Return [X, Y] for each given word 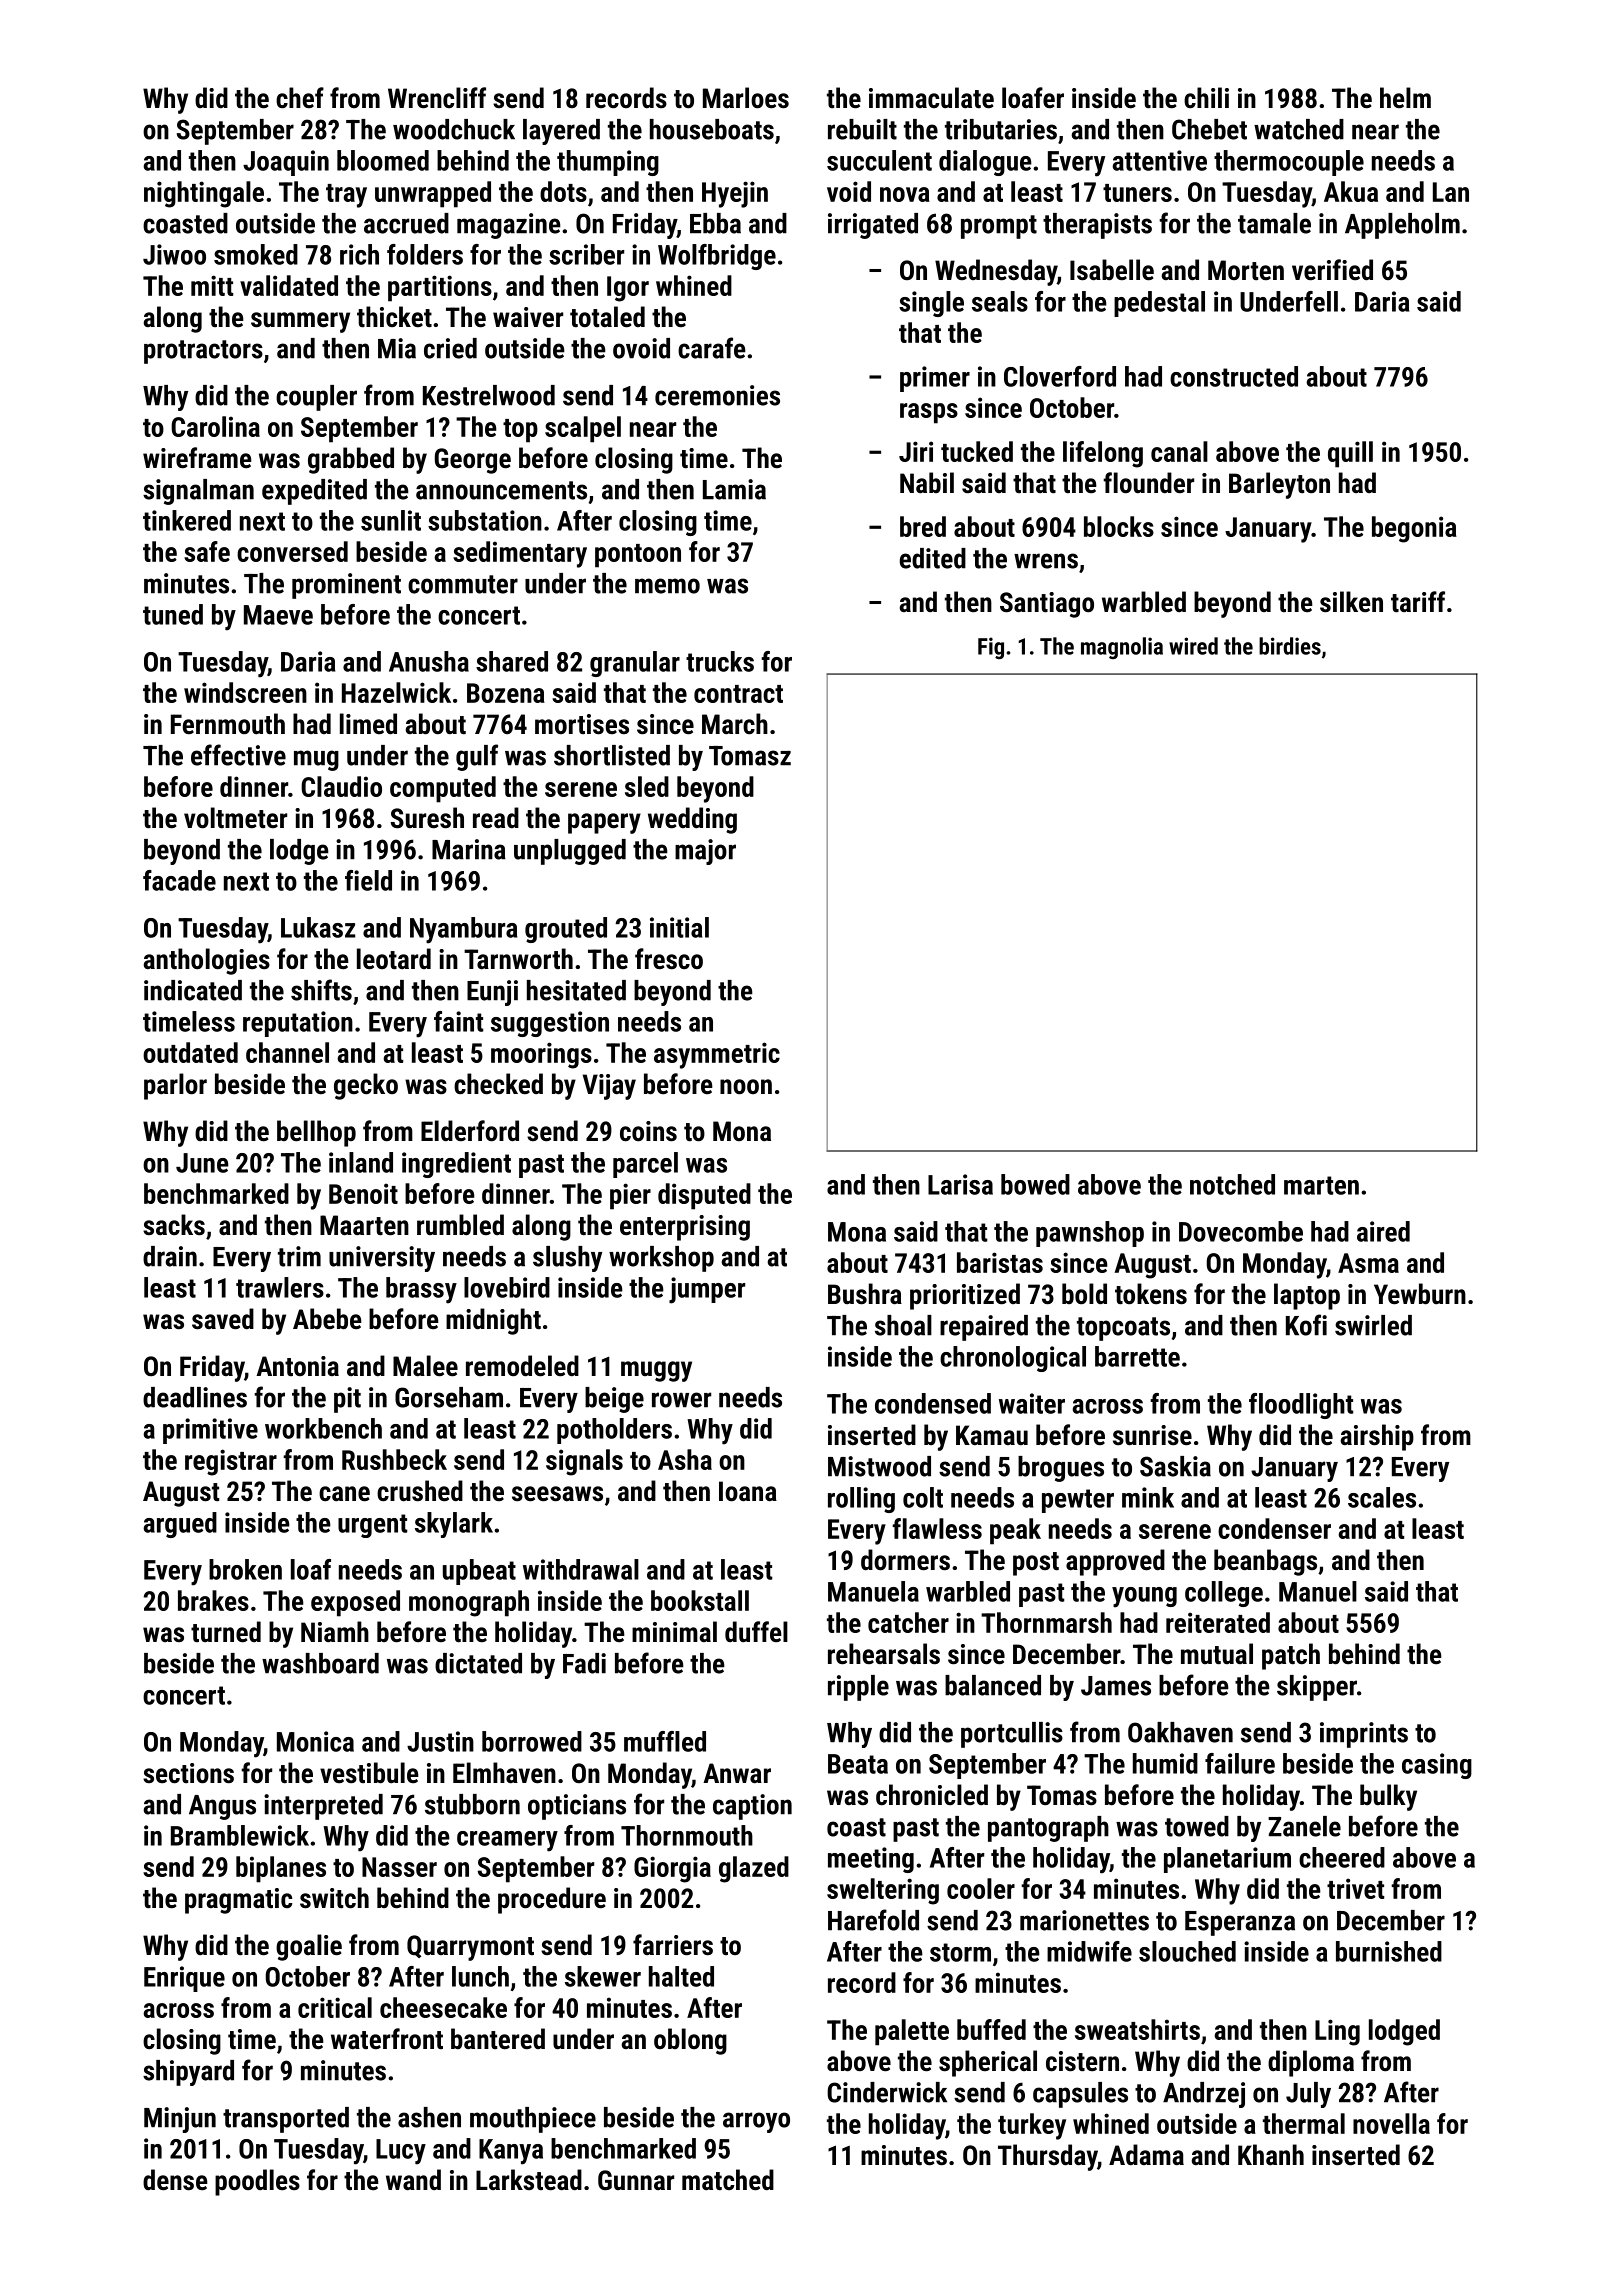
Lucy [401, 2152]
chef [300, 98]
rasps [929, 413]
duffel [756, 1632]
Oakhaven [1180, 1732]
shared [512, 661]
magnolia [1122, 648]
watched [1299, 129]
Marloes [746, 98]
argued [180, 1525]
